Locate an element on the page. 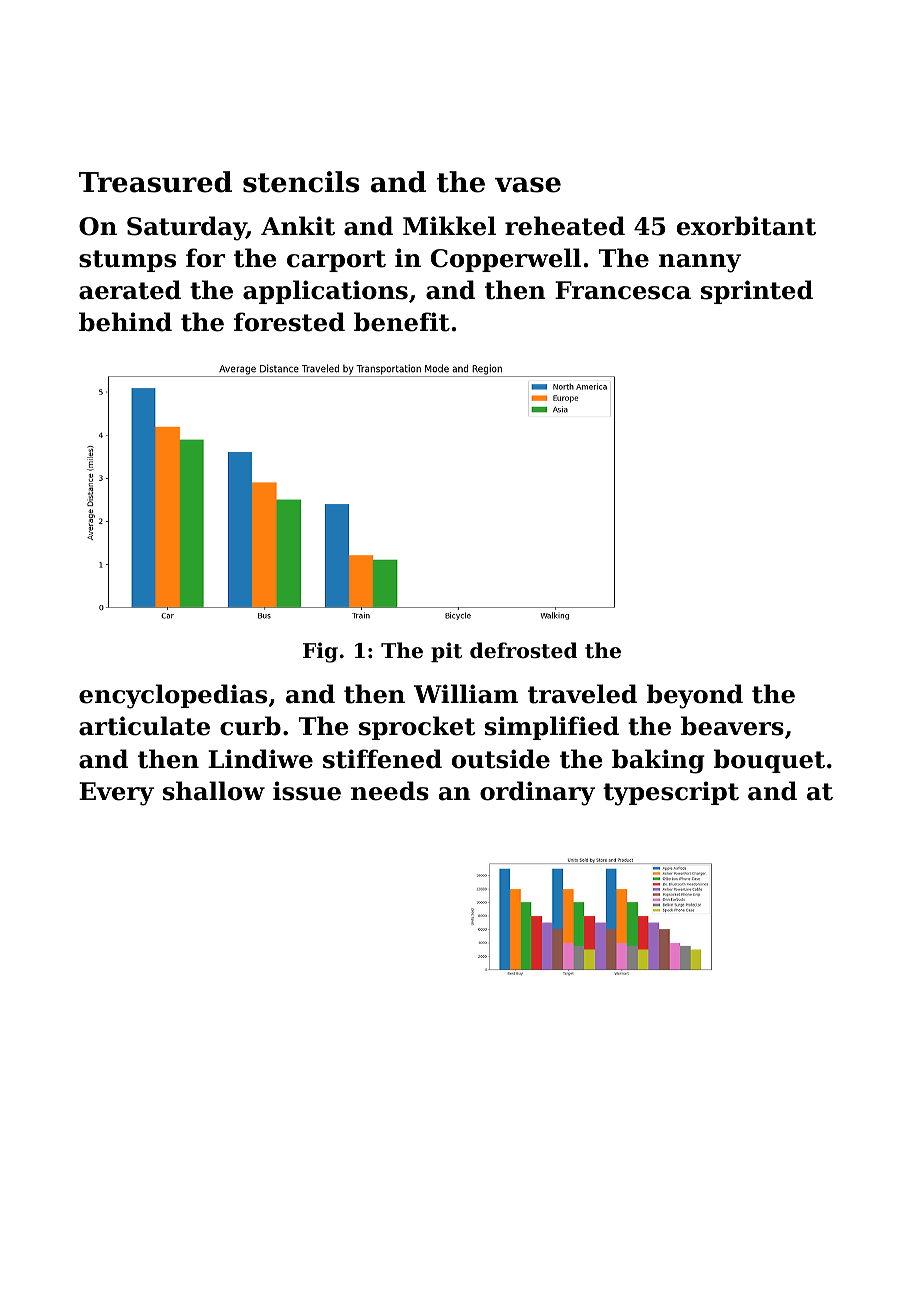 The width and height of the document is (924, 1311). exorbitant is located at coordinates (746, 226).
